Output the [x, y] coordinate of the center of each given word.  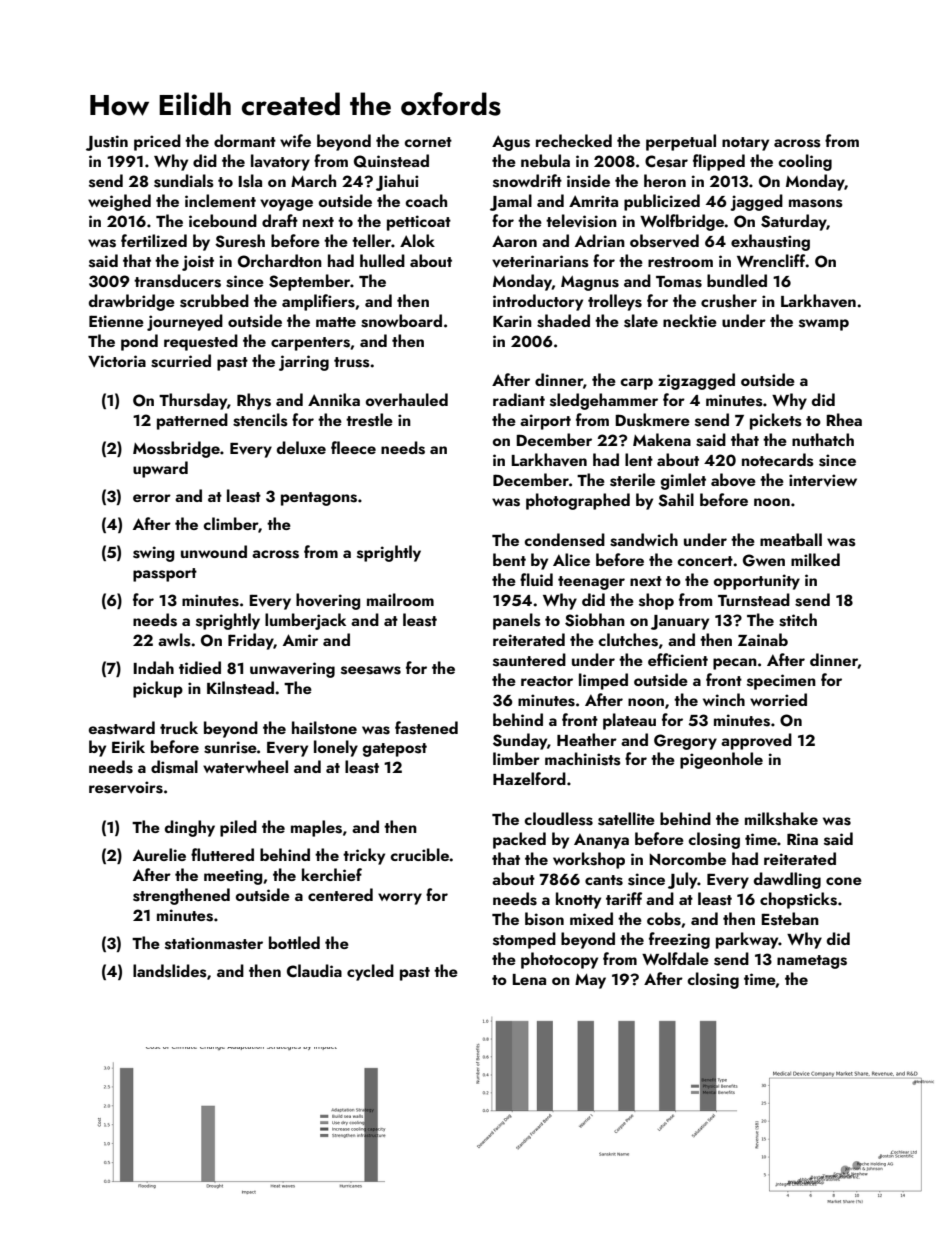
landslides [169, 971]
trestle [369, 420]
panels [516, 621]
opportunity [757, 582]
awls [174, 640]
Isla [250, 181]
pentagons [319, 499]
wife [295, 140]
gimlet [683, 481]
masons [815, 203]
